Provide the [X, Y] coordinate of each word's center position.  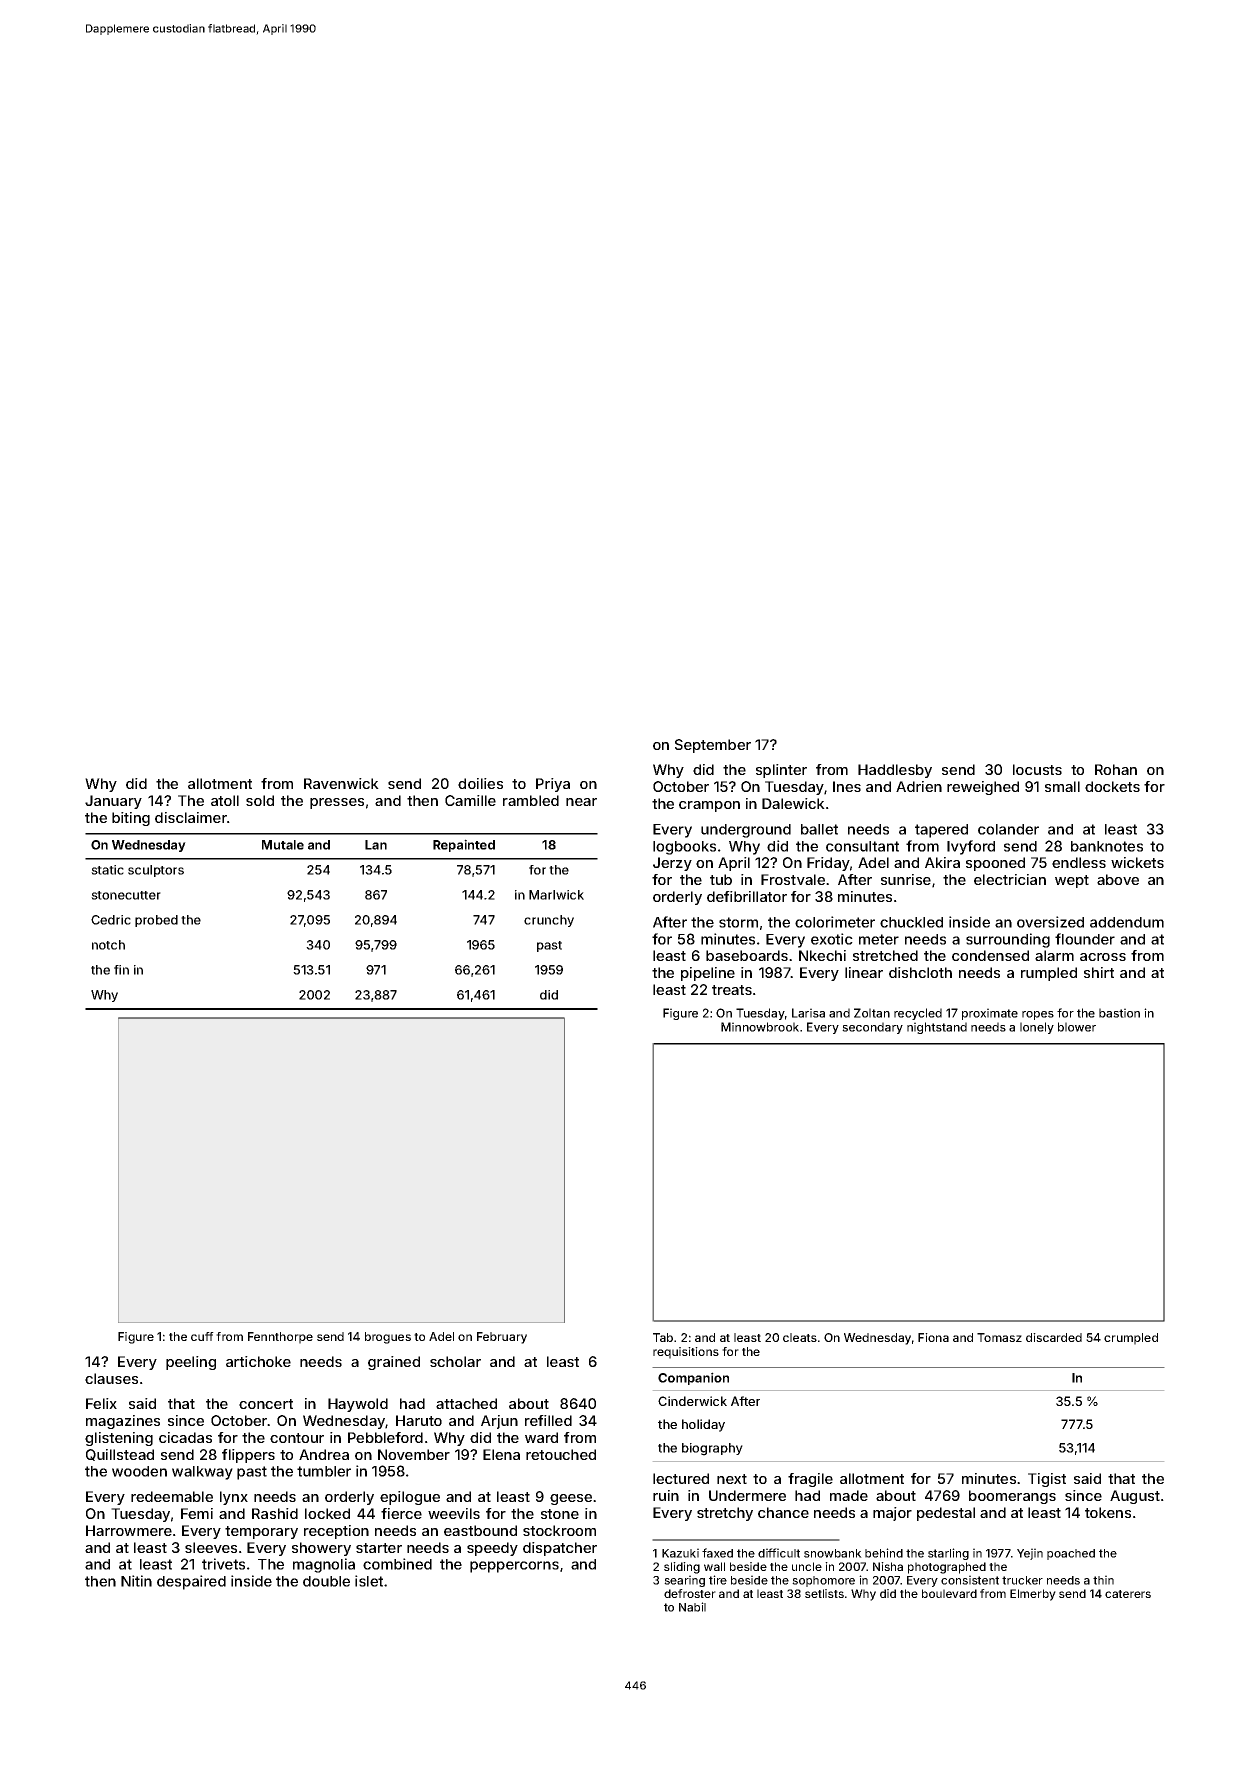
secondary [872, 1028]
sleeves [211, 1547]
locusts [1037, 769]
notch [108, 945]
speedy [492, 1549]
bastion [1119, 1013]
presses [337, 803]
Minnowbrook [760, 1027]
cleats [800, 1337]
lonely [1037, 1028]
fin [121, 970]
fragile [810, 1480]
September [713, 746]
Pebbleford [385, 1437]
